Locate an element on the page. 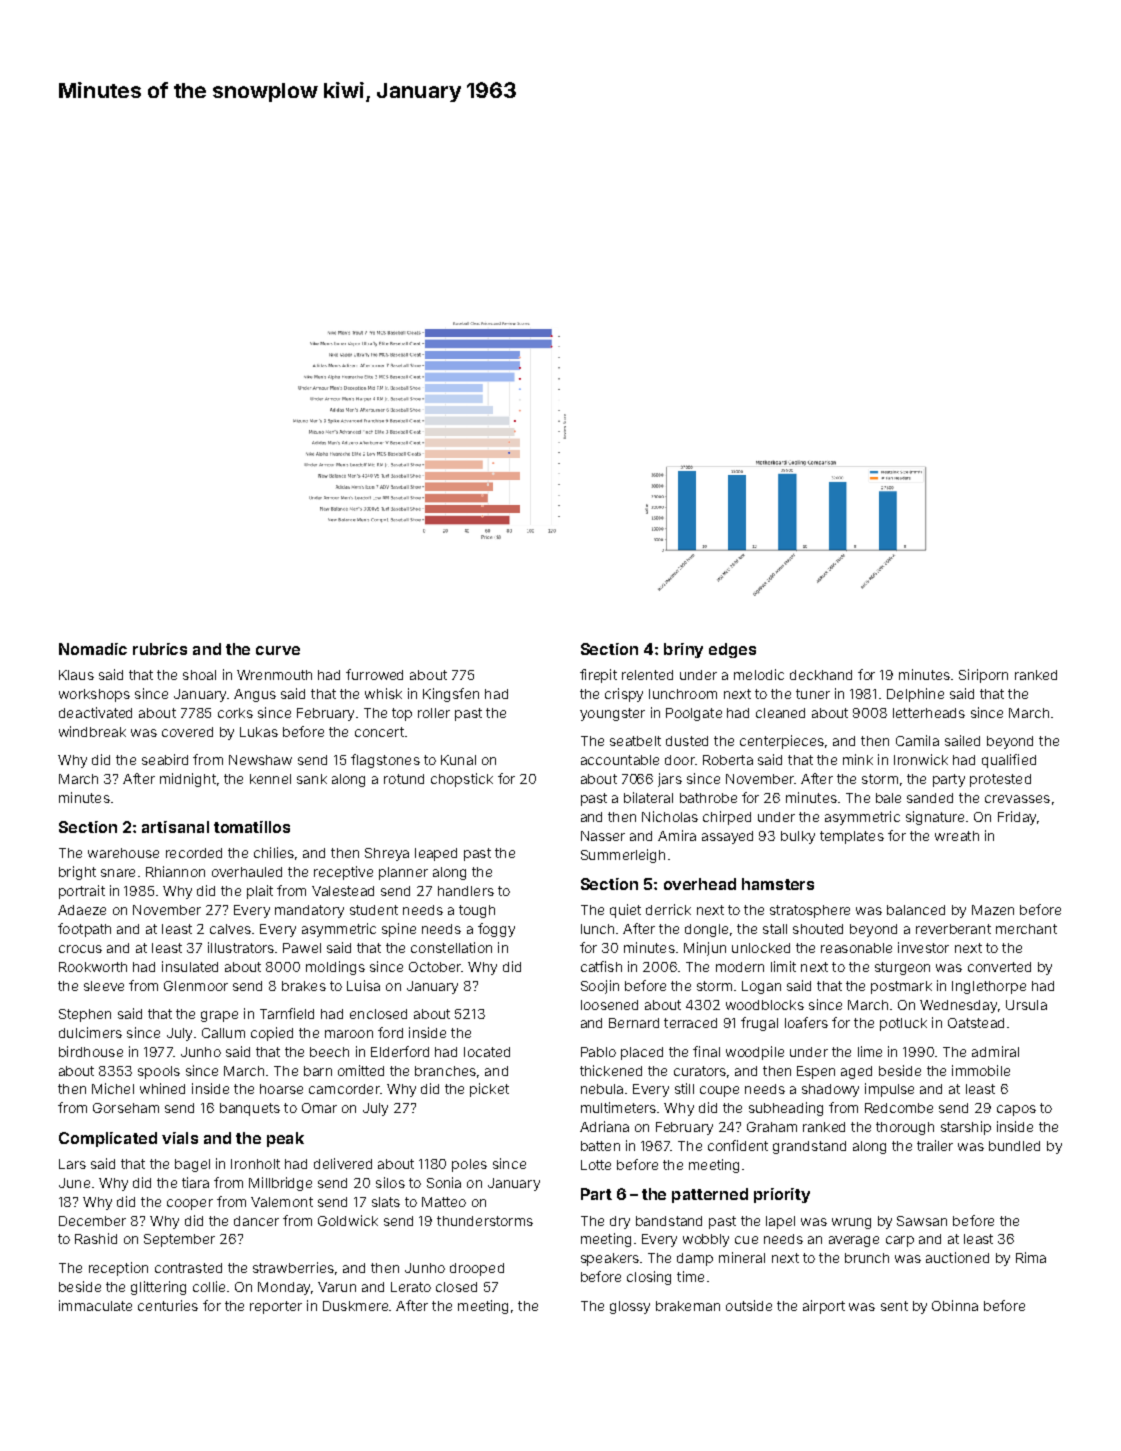  footpath is located at coordinates (84, 930).
